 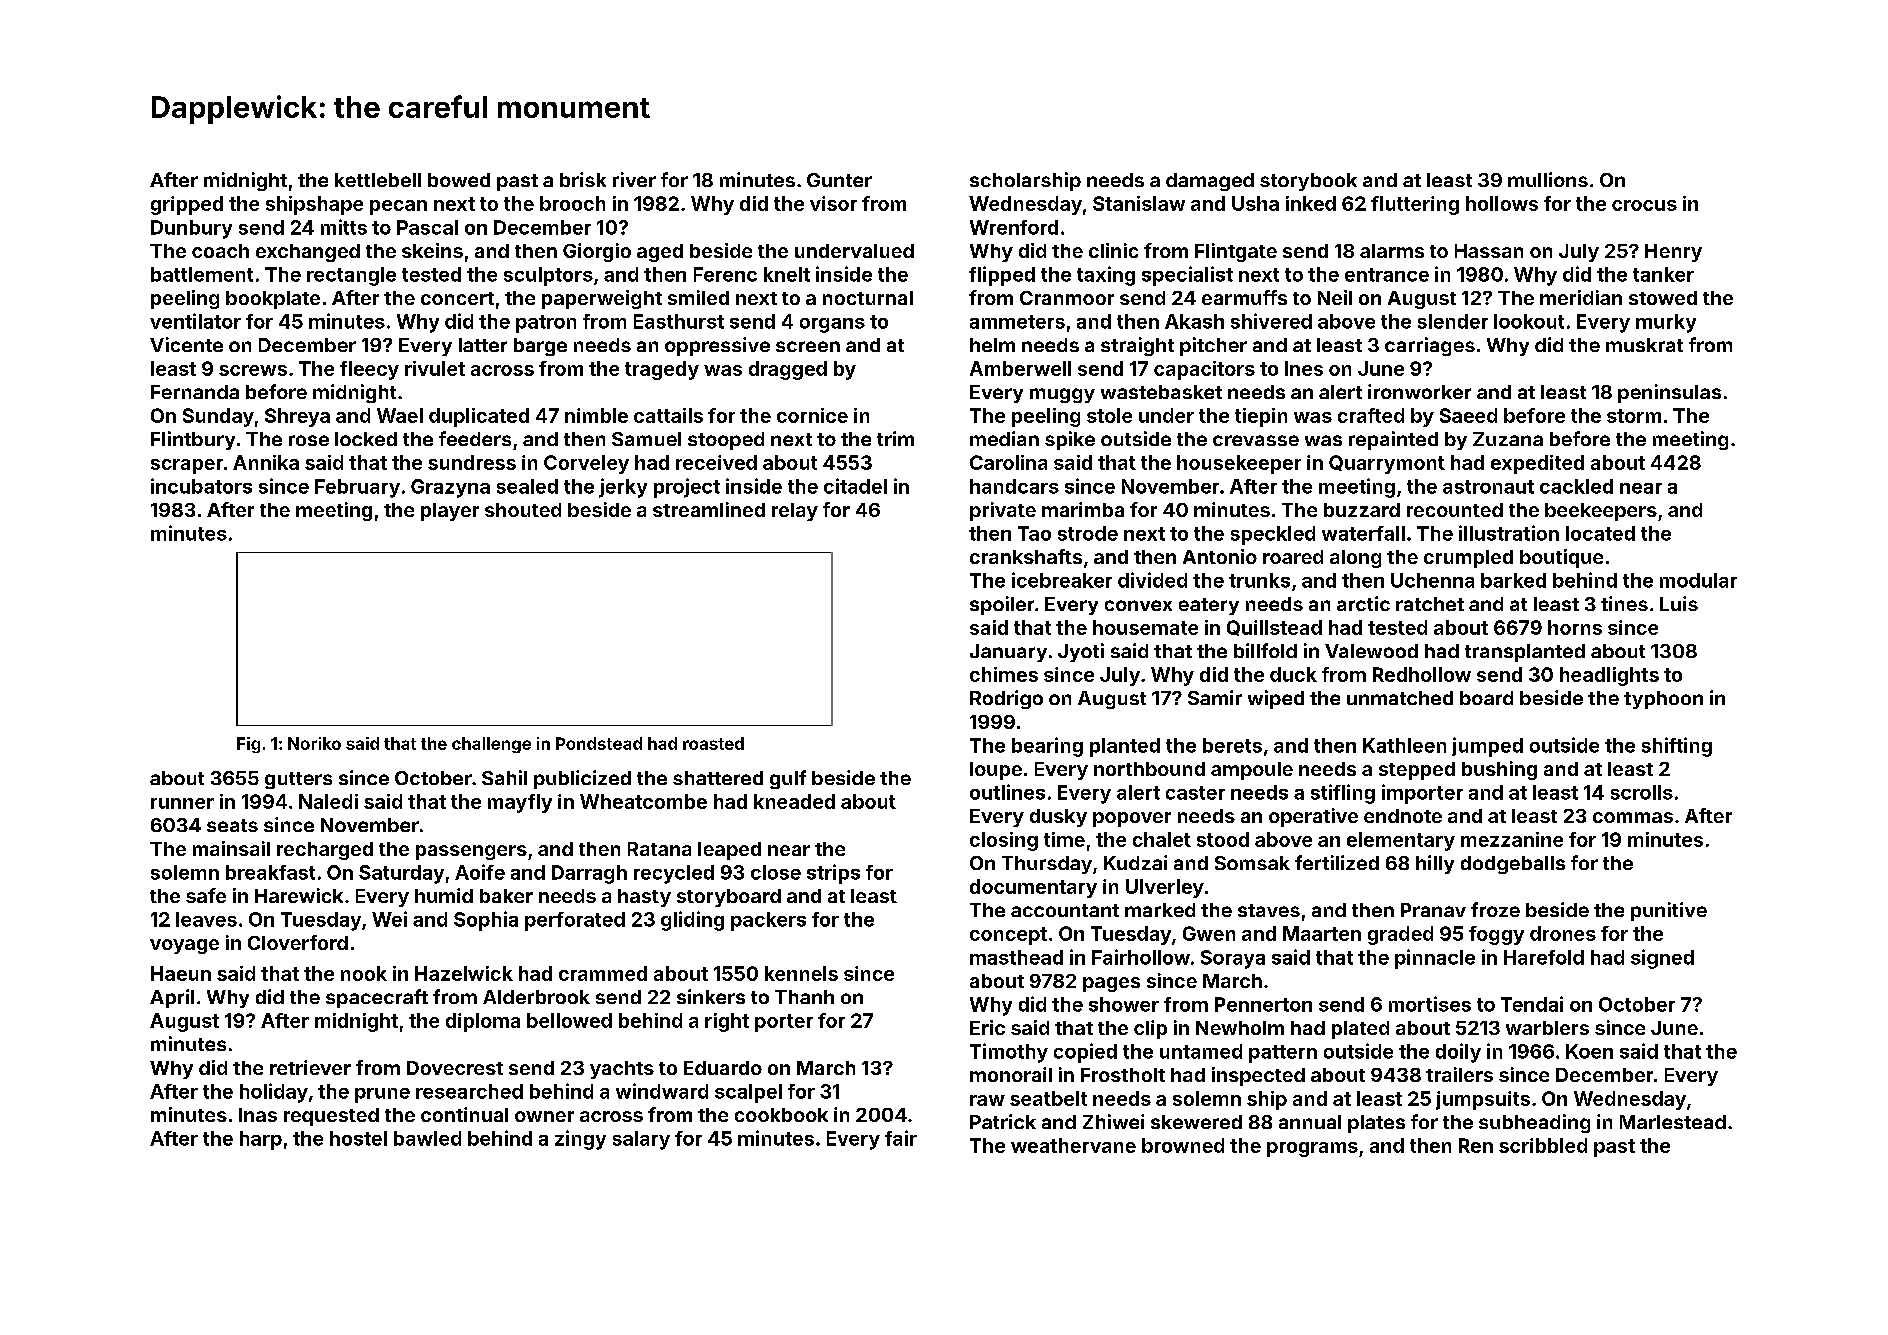 I want to click on Inas, so click(x=258, y=1115).
